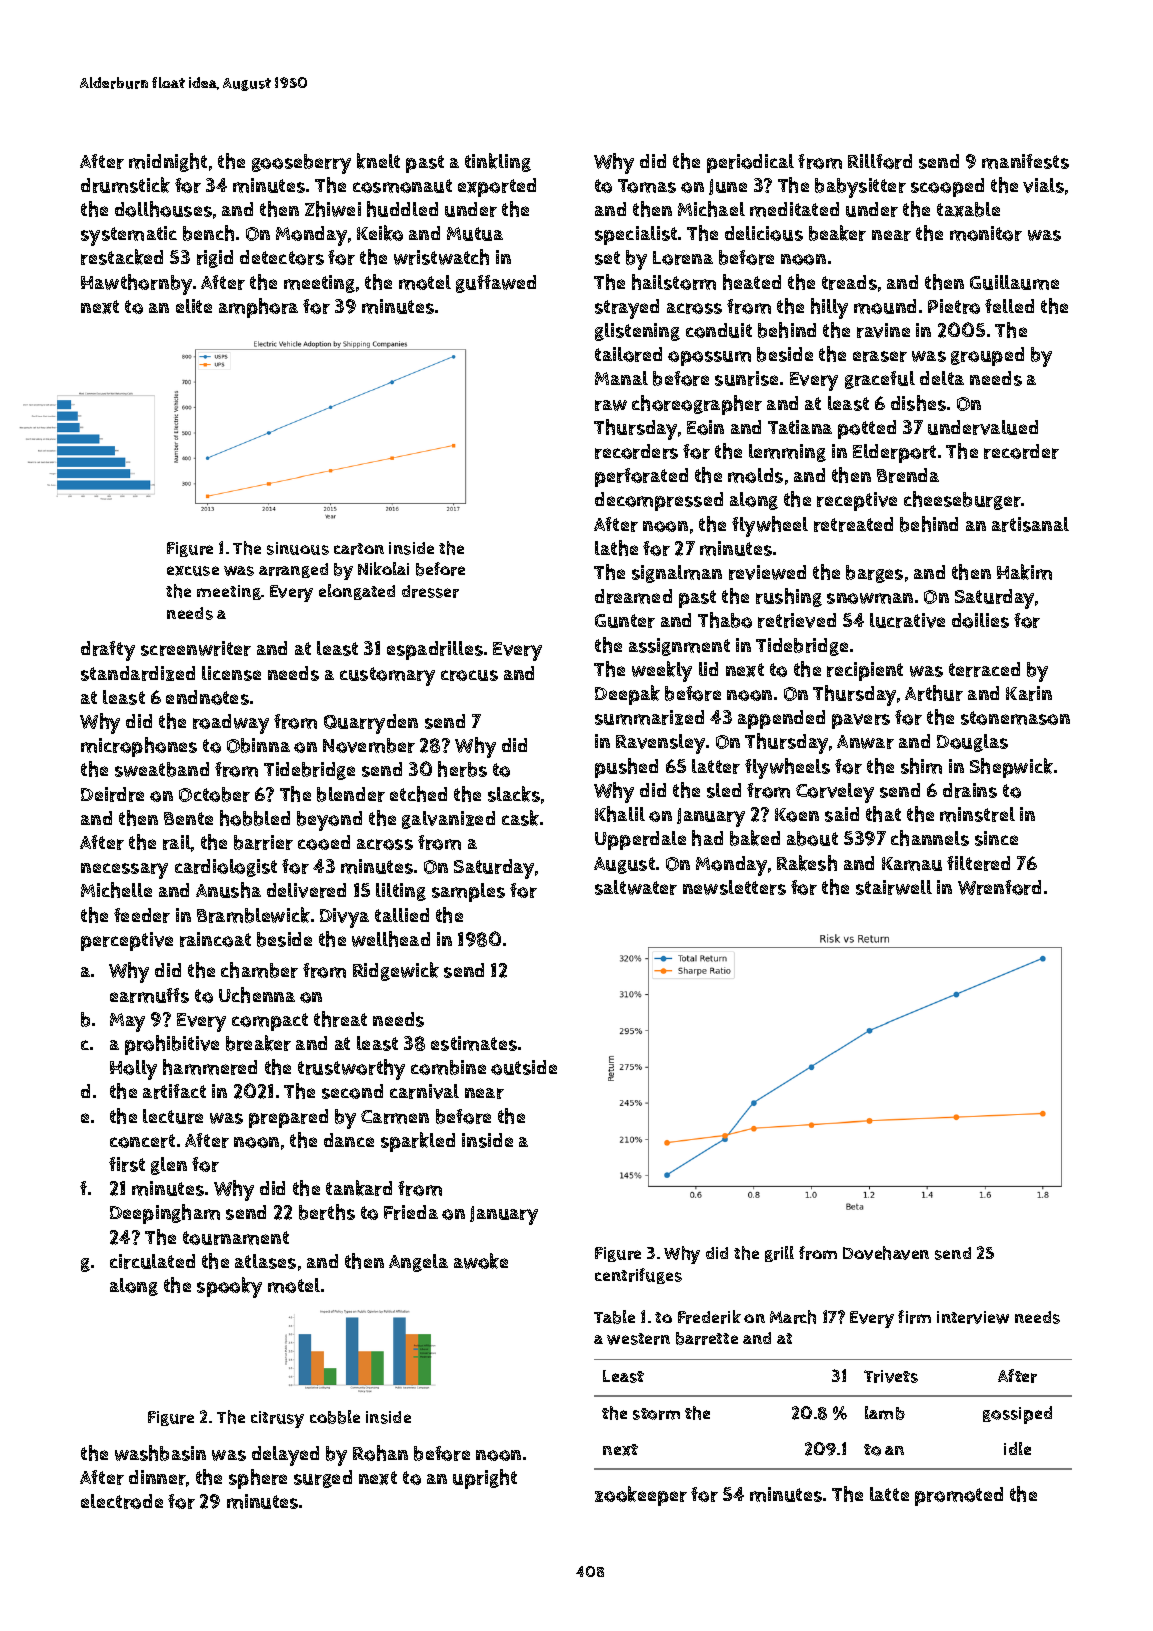 This document has height=1631, width=1153. Describe the element at coordinates (196, 648) in the document. I see `screenwriter` at that location.
